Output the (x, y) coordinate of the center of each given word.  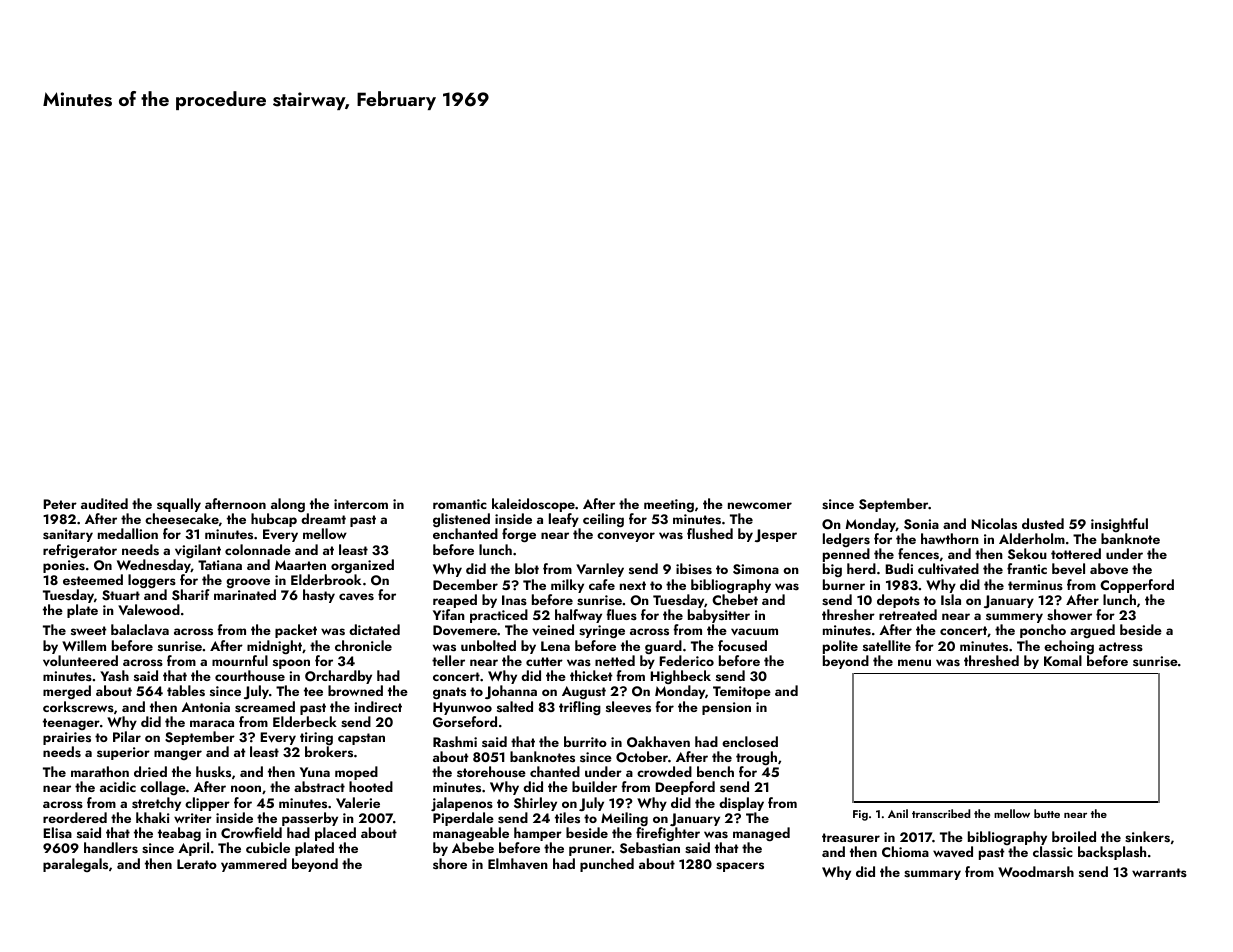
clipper (207, 804)
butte (1047, 813)
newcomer (760, 505)
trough (756, 758)
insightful (1119, 525)
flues (621, 614)
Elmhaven (518, 863)
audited (104, 503)
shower (1069, 615)
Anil (898, 813)
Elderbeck (305, 721)
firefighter (668, 834)
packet (296, 631)
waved (953, 852)
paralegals (75, 865)
